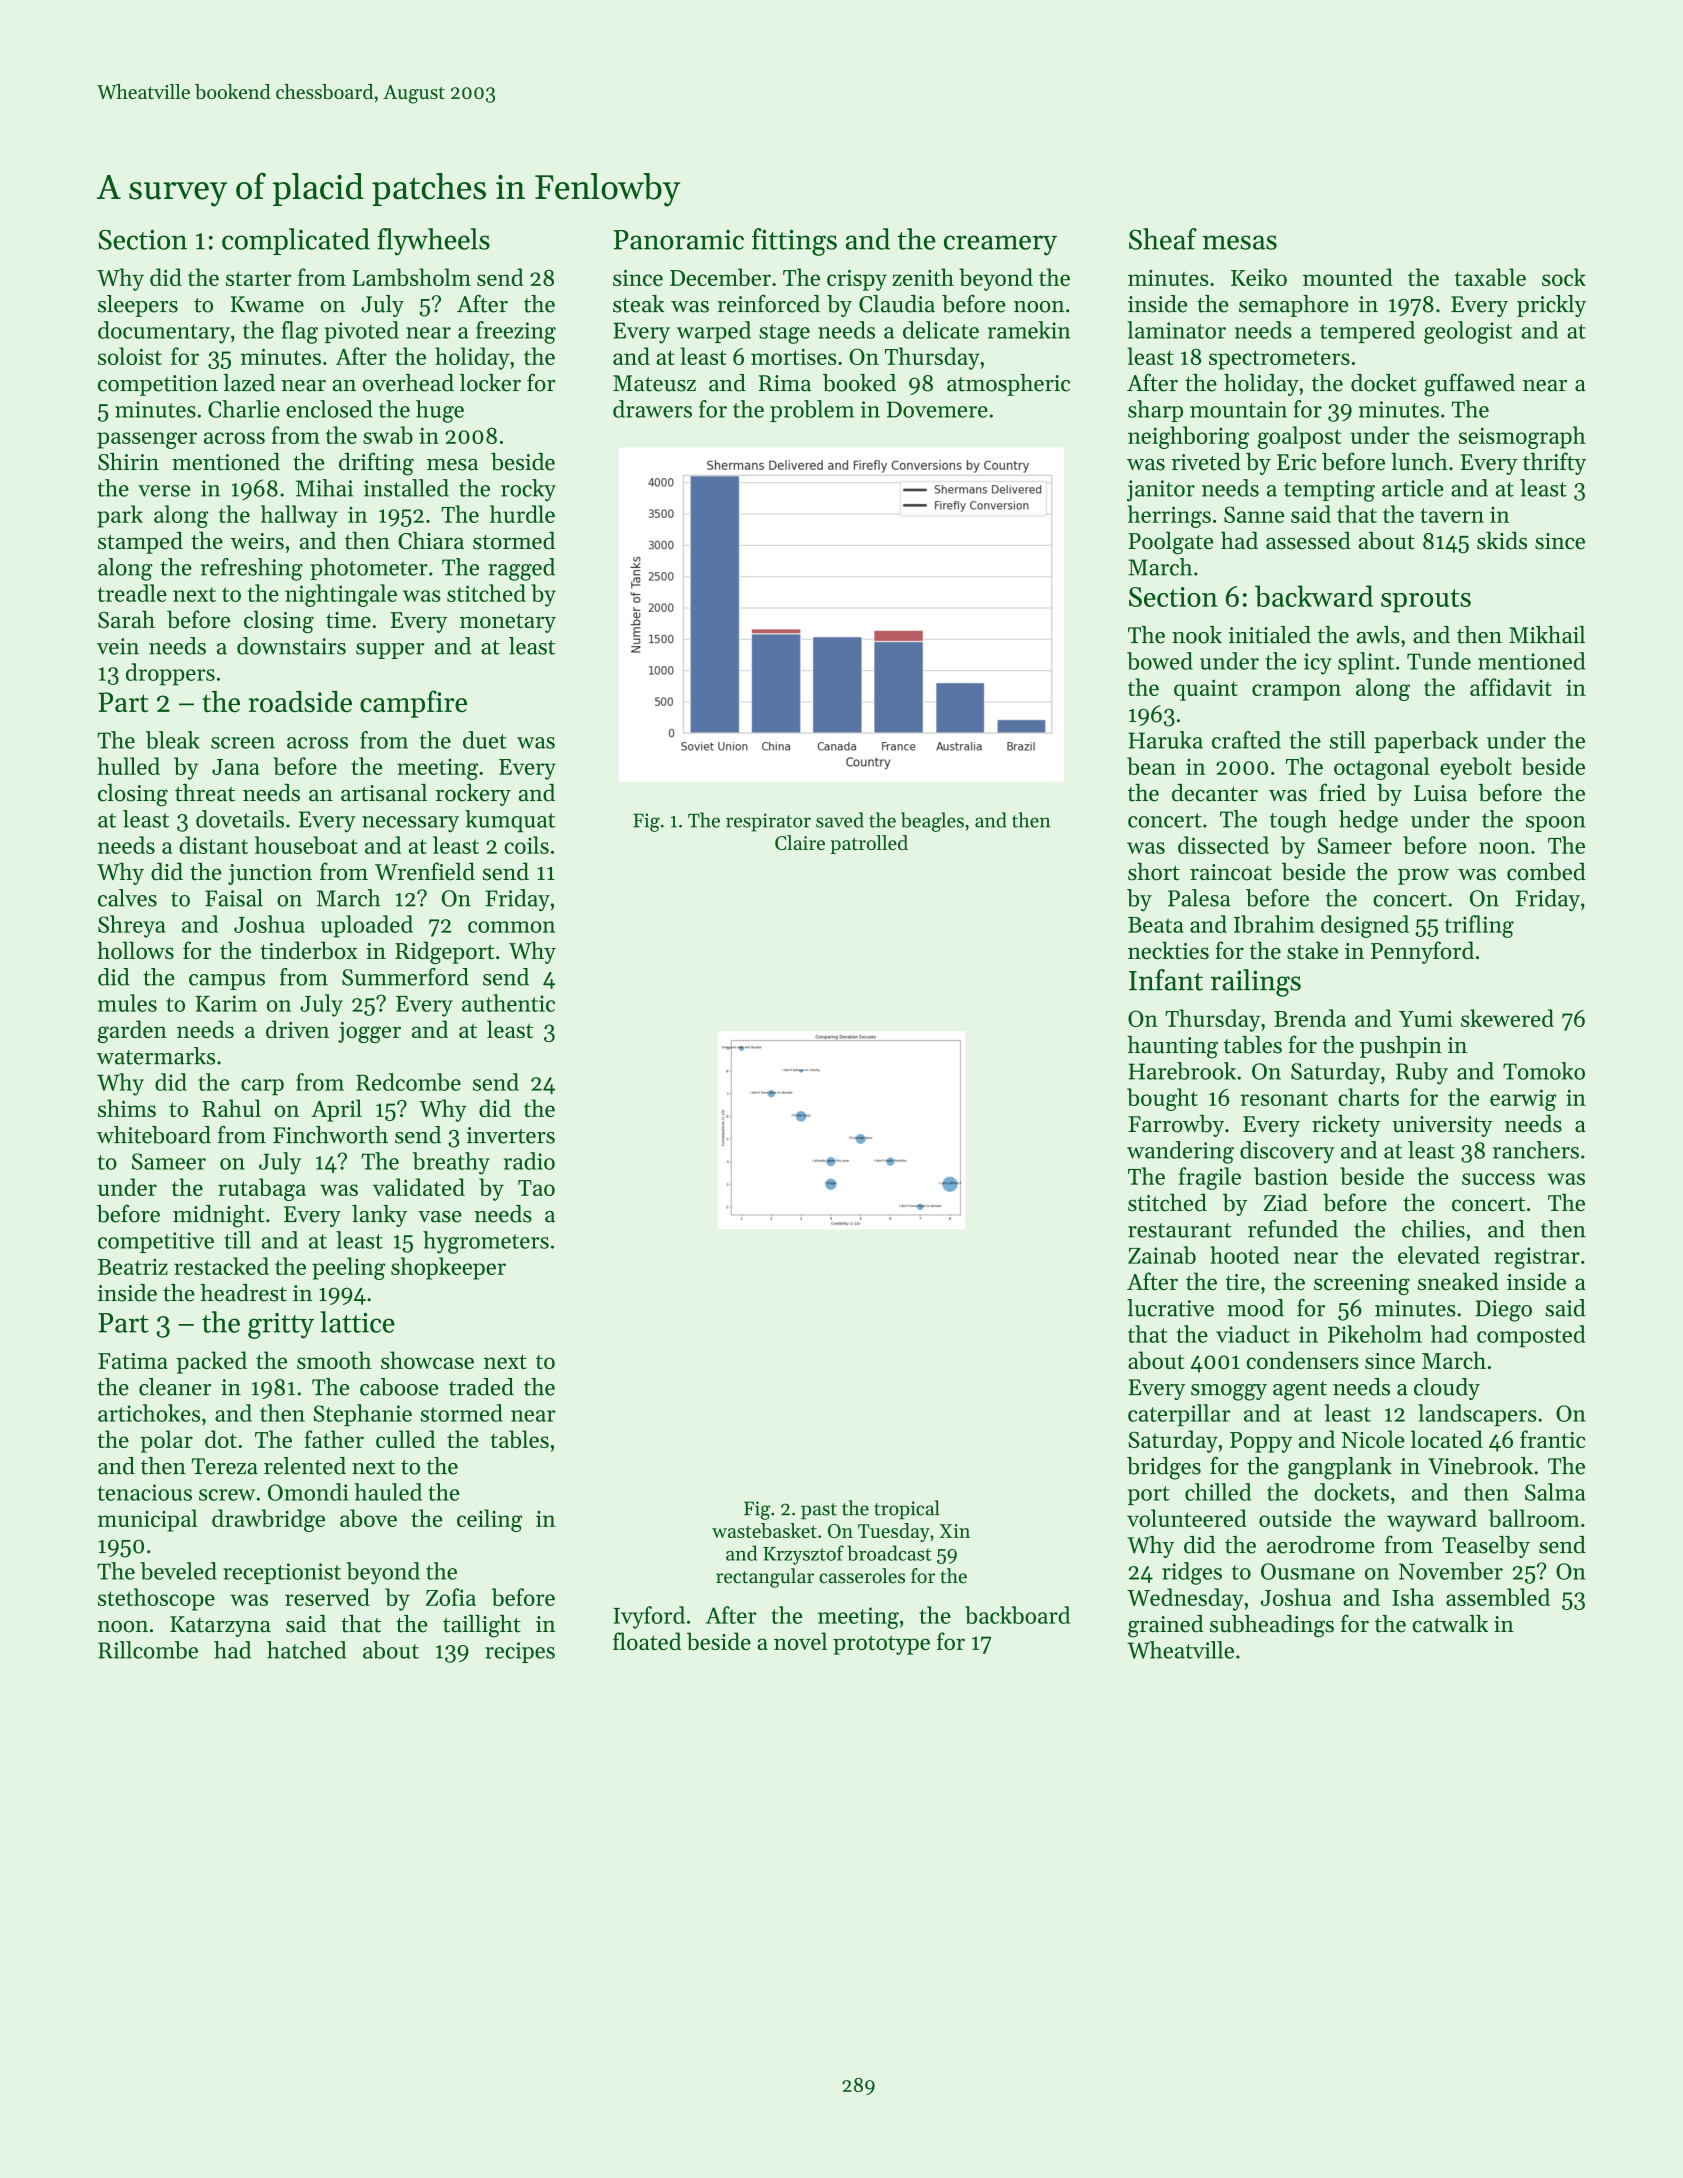  I want to click on agent, so click(1300, 1391).
